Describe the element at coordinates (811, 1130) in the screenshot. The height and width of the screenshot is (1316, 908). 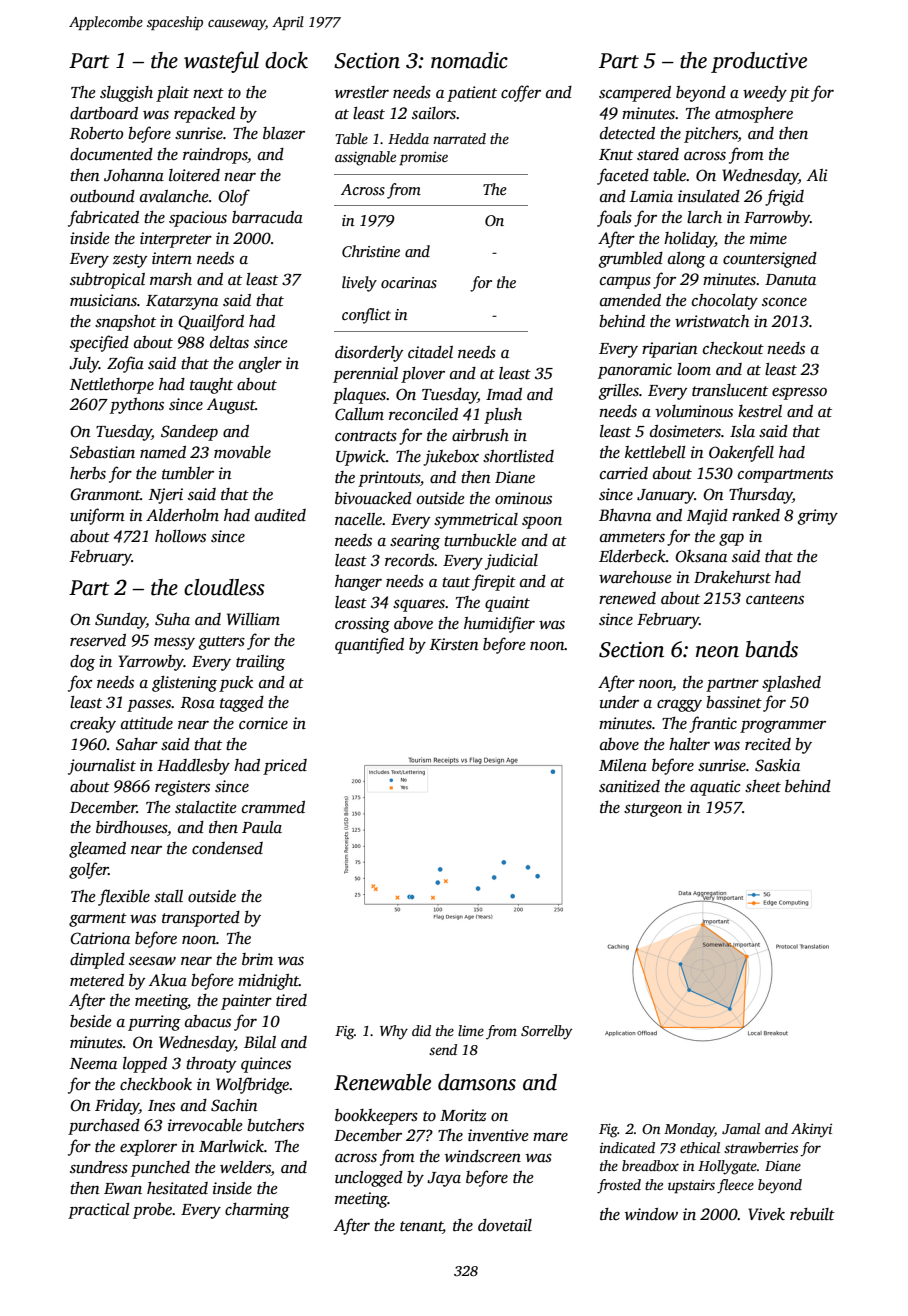
I see `Akinyi` at that location.
